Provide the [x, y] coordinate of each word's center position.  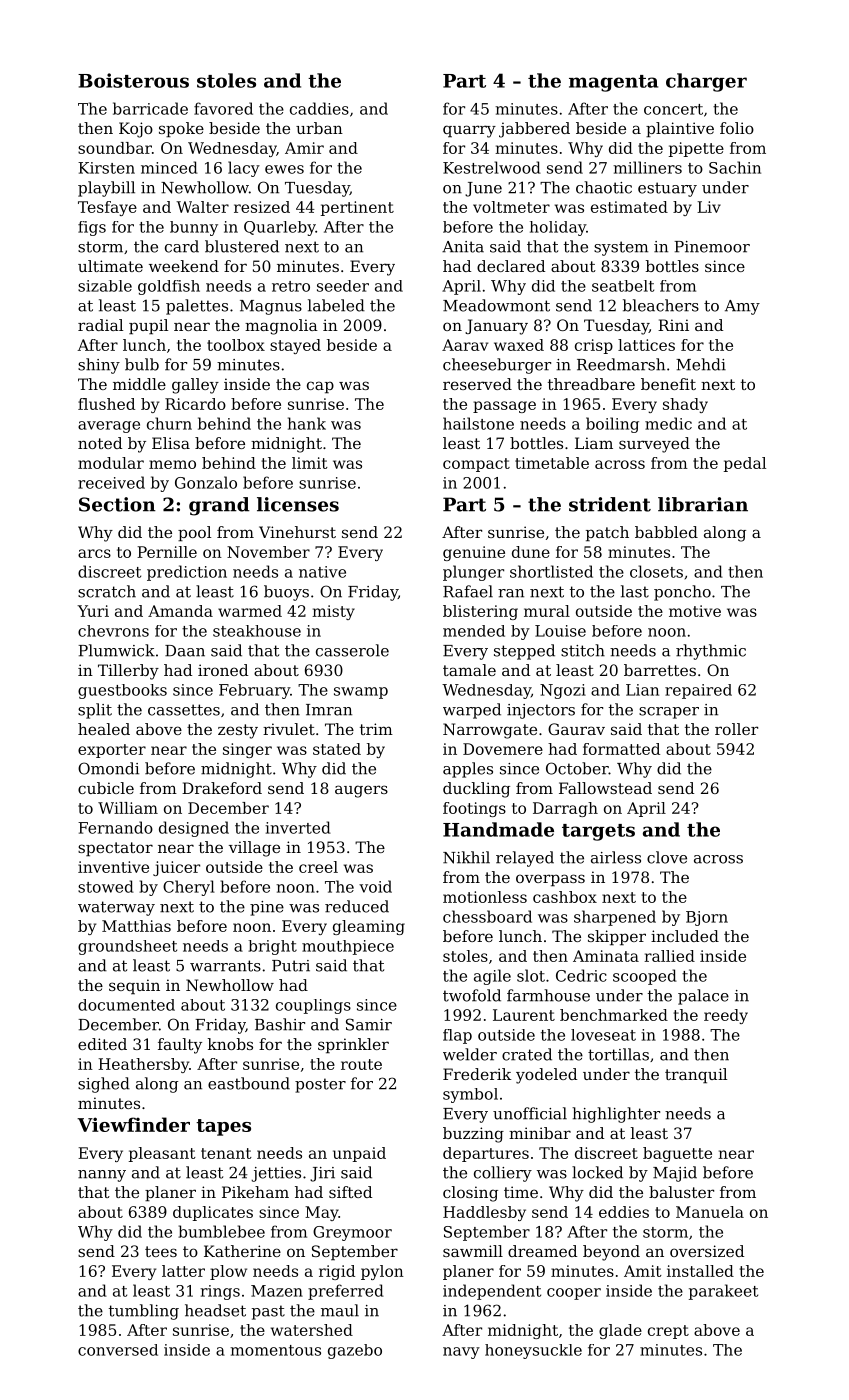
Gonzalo [206, 482]
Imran [329, 710]
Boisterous [133, 80]
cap [320, 387]
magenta [613, 83]
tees [161, 1251]
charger [706, 82]
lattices [646, 345]
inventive [113, 867]
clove [667, 857]
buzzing [473, 1135]
